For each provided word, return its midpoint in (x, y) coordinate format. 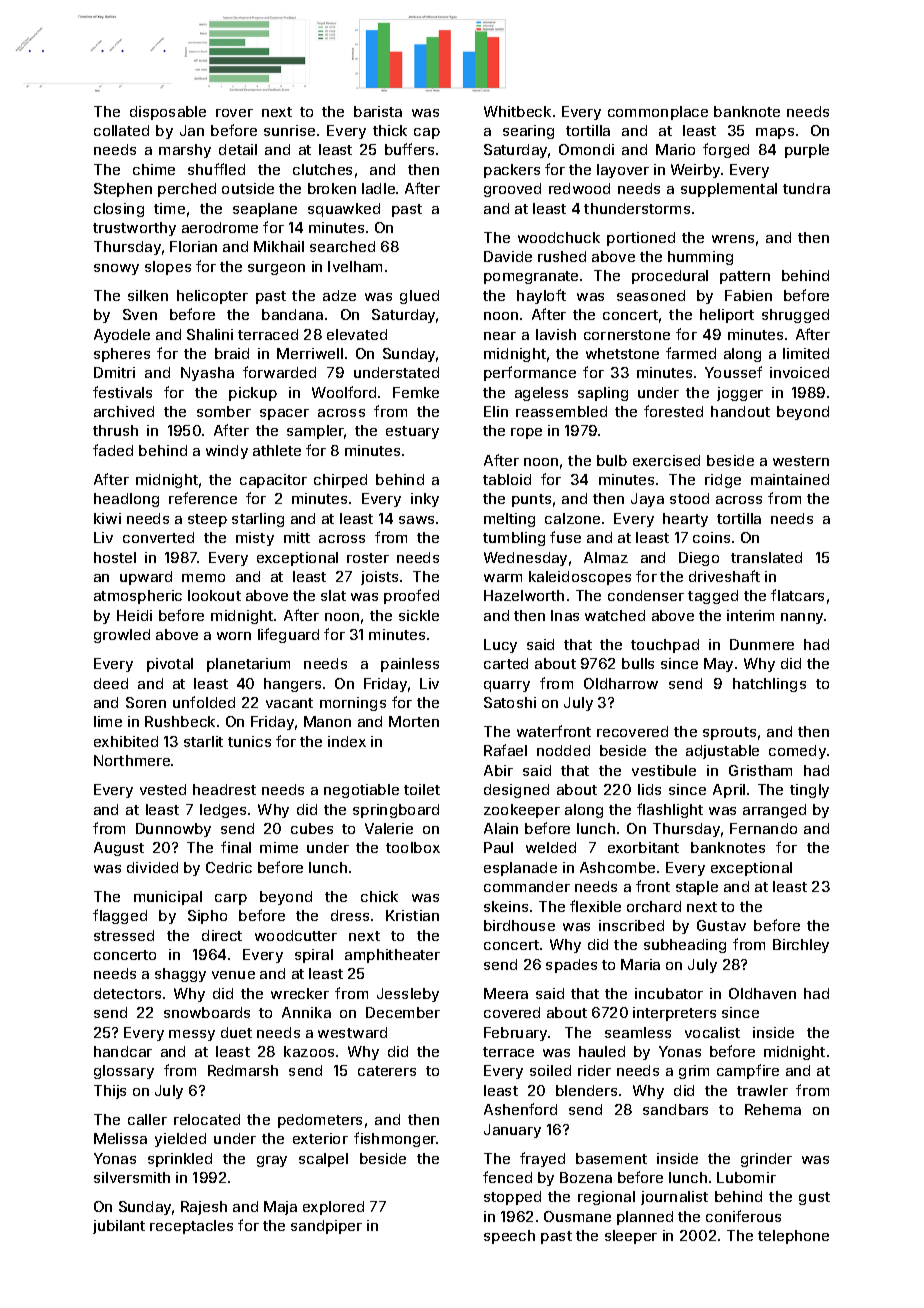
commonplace (658, 113)
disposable (168, 113)
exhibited (126, 741)
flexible (595, 906)
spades (571, 966)
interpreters (674, 1014)
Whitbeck (517, 111)
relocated (207, 1119)
